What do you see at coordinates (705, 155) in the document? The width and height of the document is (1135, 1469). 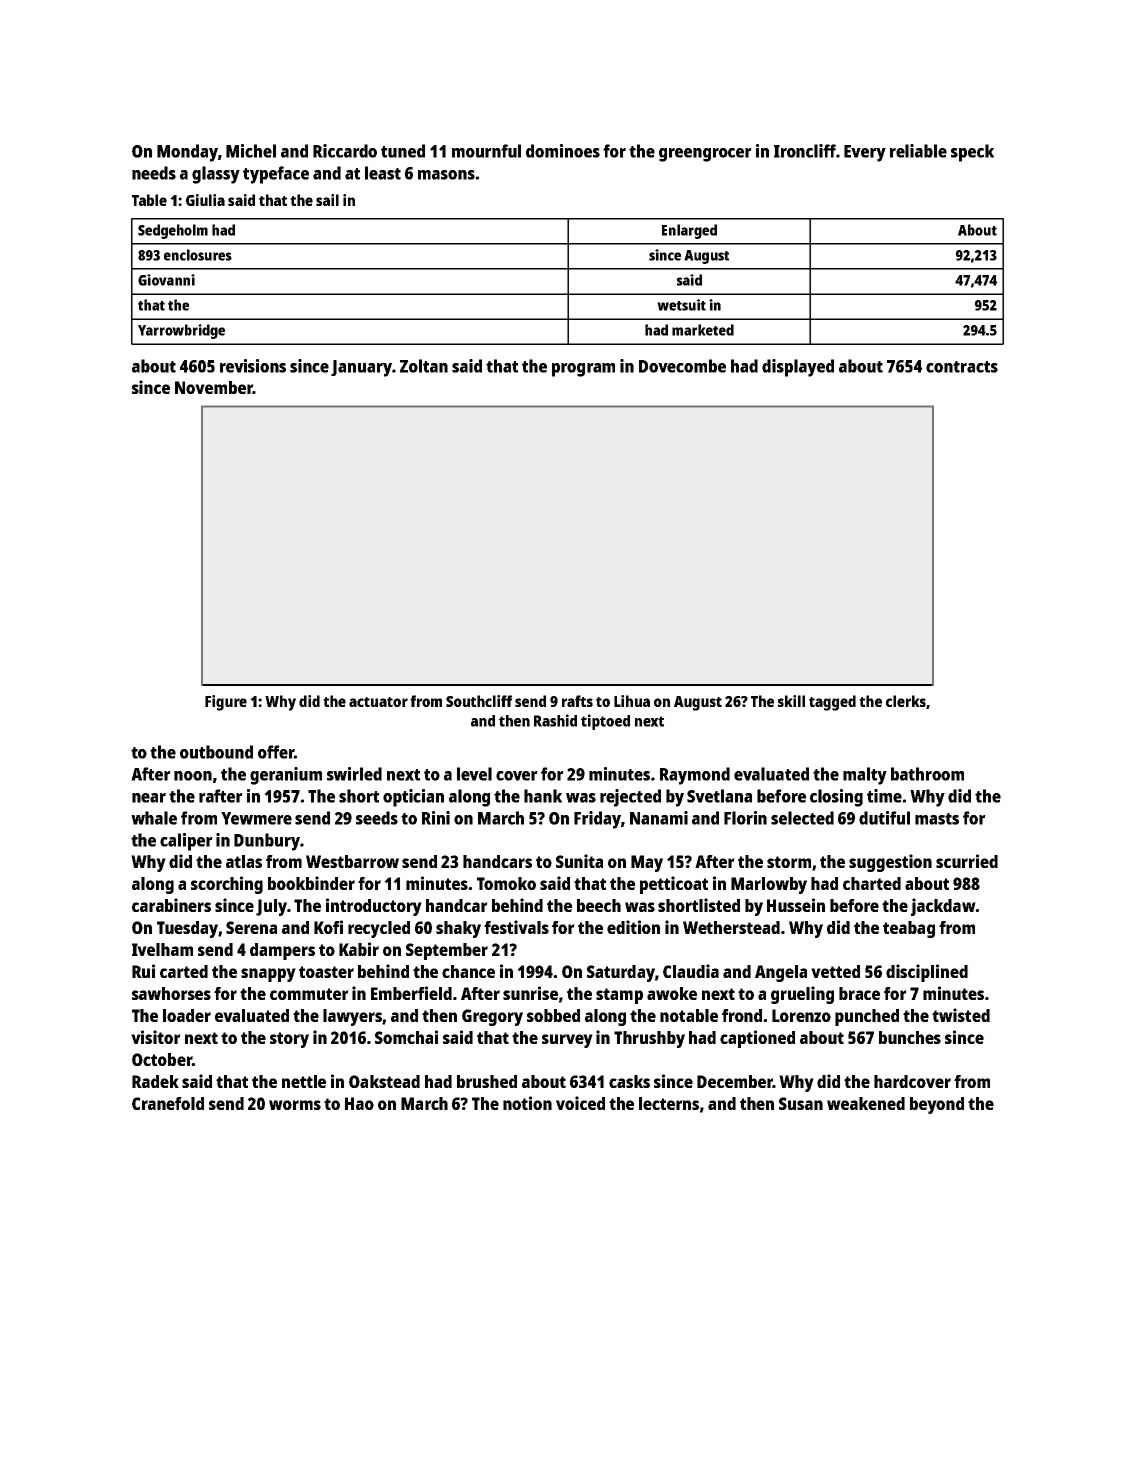 I see `greengrocer` at bounding box center [705, 155].
